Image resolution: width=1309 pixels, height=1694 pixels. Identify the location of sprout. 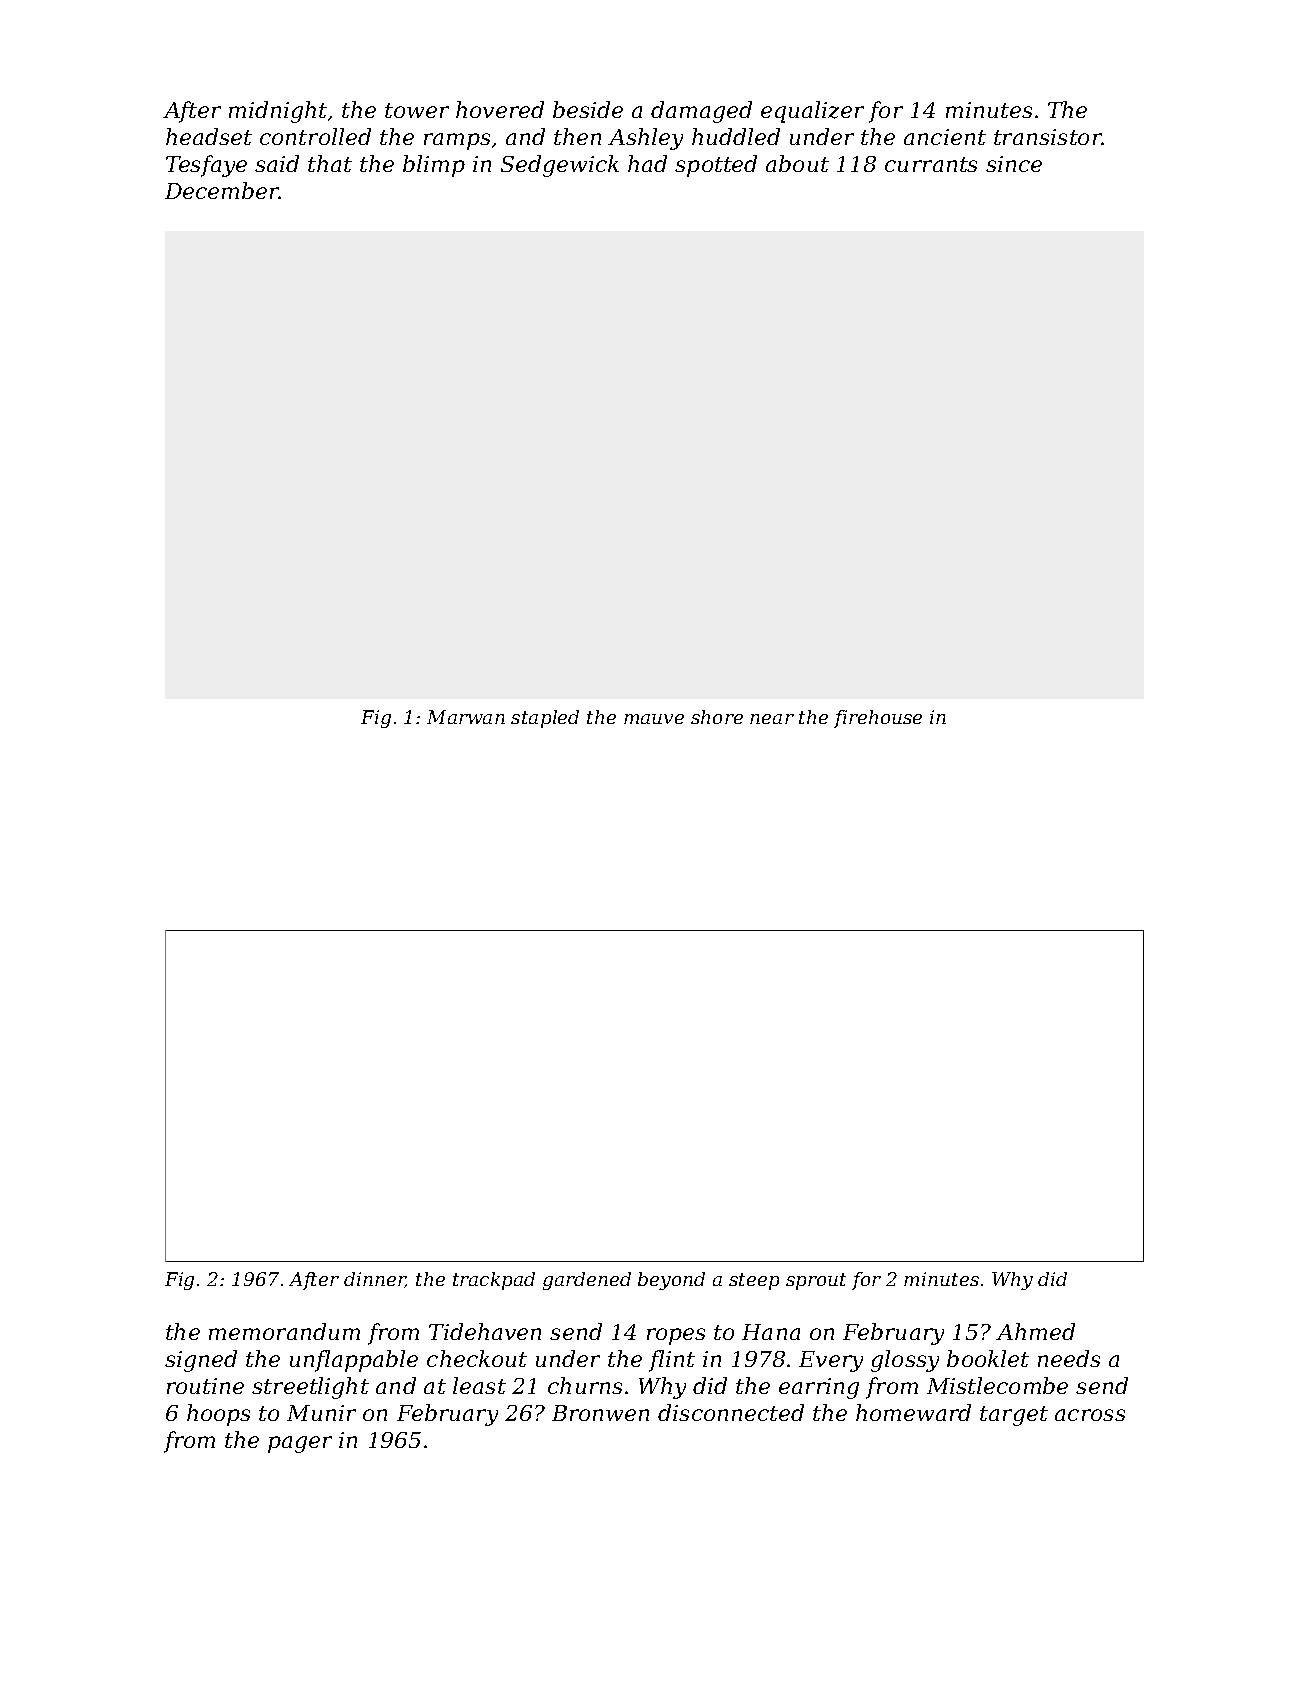
(816, 1281).
